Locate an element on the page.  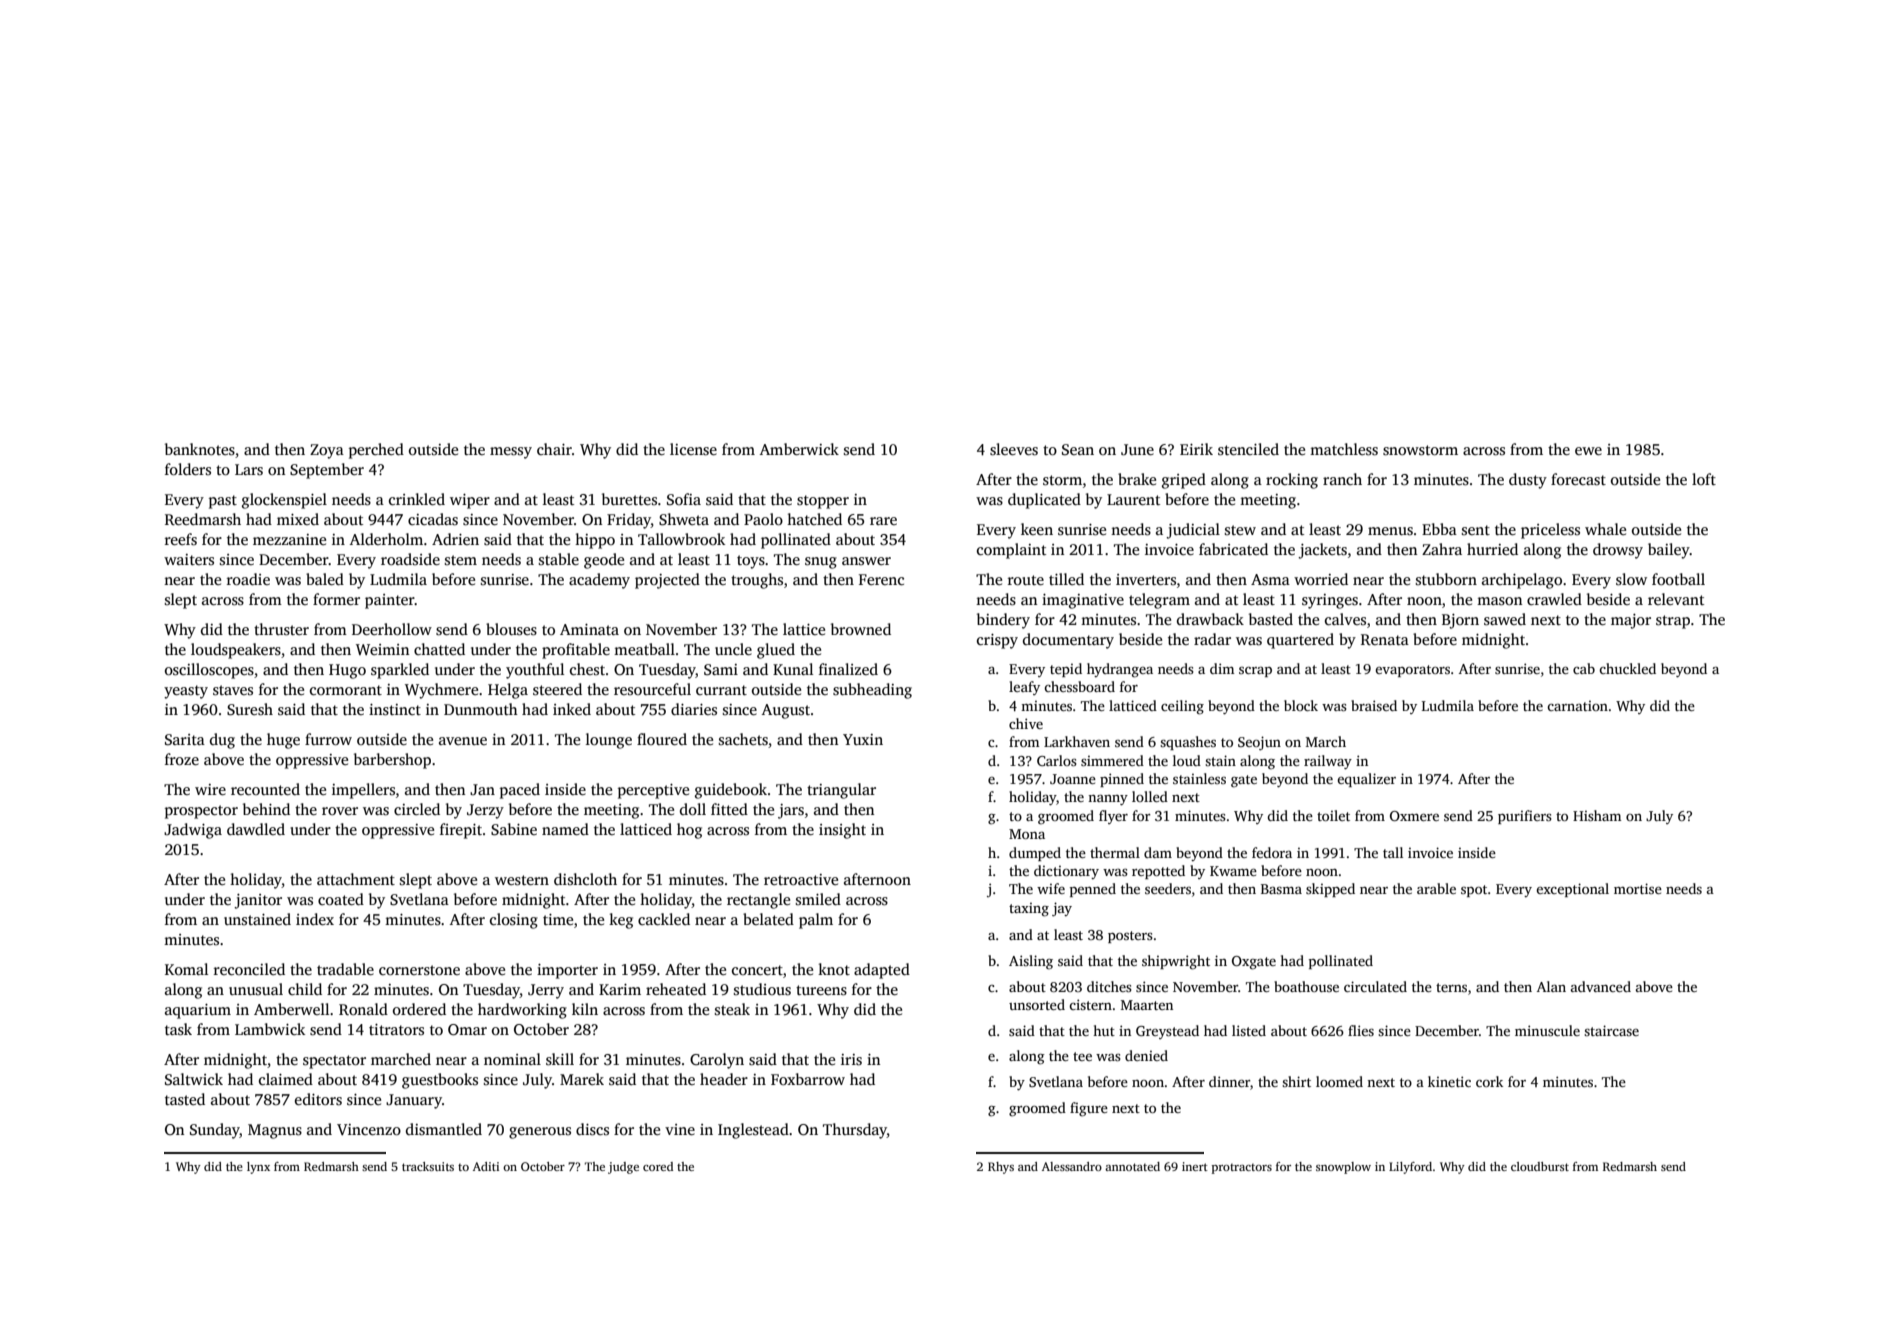
Yuxin is located at coordinates (863, 739).
